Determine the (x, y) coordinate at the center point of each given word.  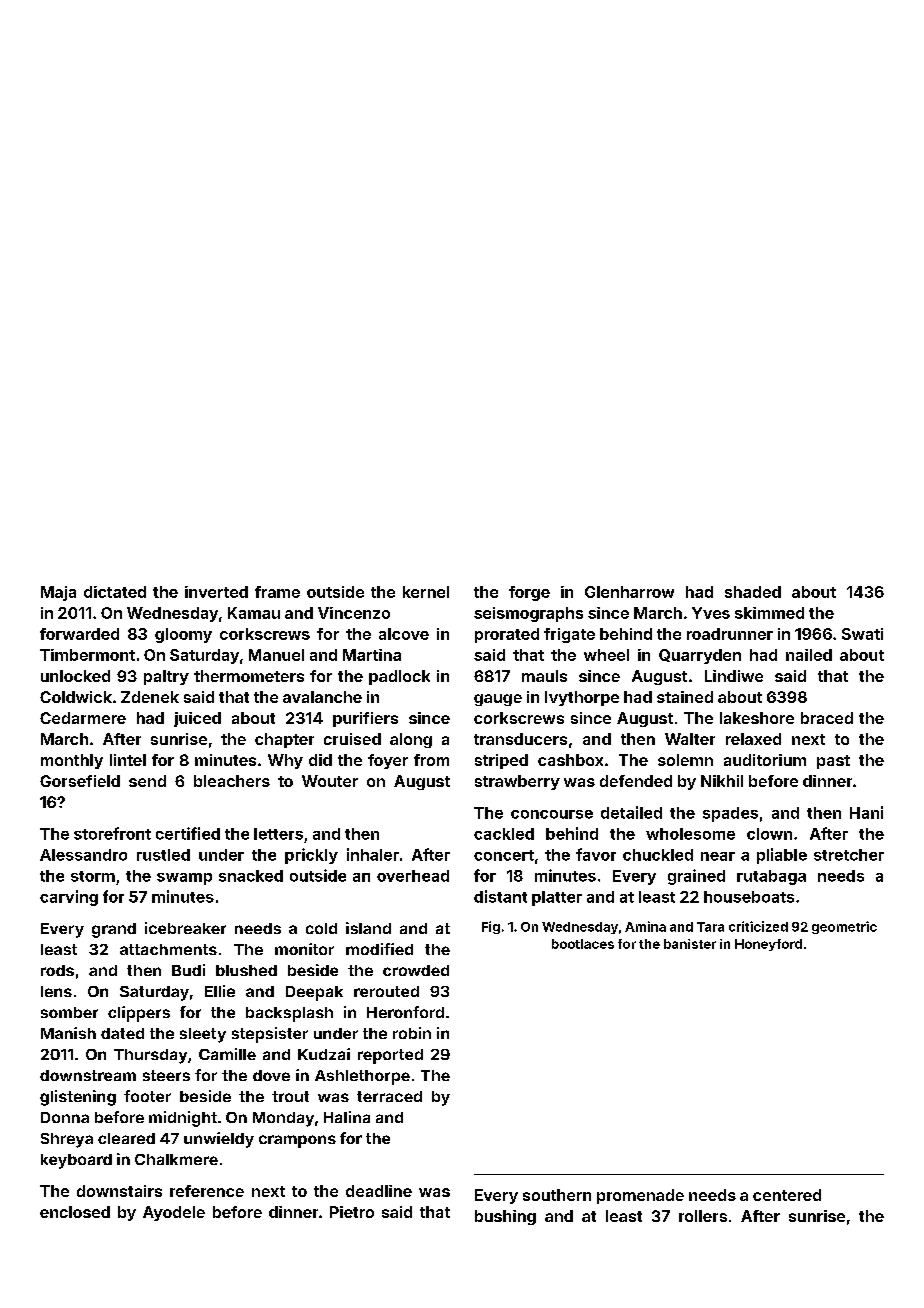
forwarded (79, 634)
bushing (505, 1217)
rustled (163, 855)
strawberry (517, 782)
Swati (862, 634)
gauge (498, 700)
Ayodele (174, 1213)
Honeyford (768, 945)
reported (390, 1056)
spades (730, 814)
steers (166, 1075)
